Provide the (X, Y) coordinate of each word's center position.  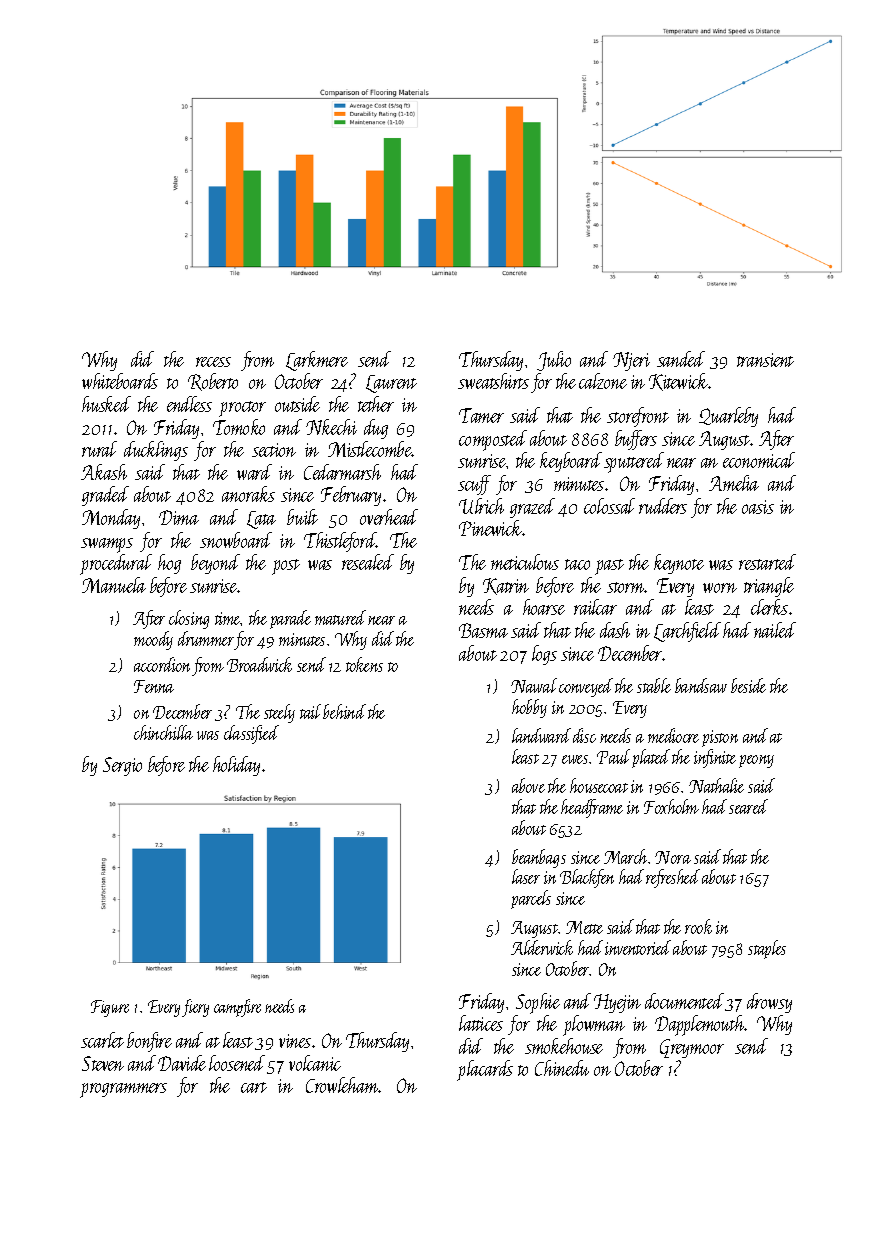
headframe (592, 808)
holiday (236, 766)
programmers (123, 1090)
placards (485, 1070)
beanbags (539, 858)
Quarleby (728, 417)
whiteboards (120, 381)
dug (376, 429)
